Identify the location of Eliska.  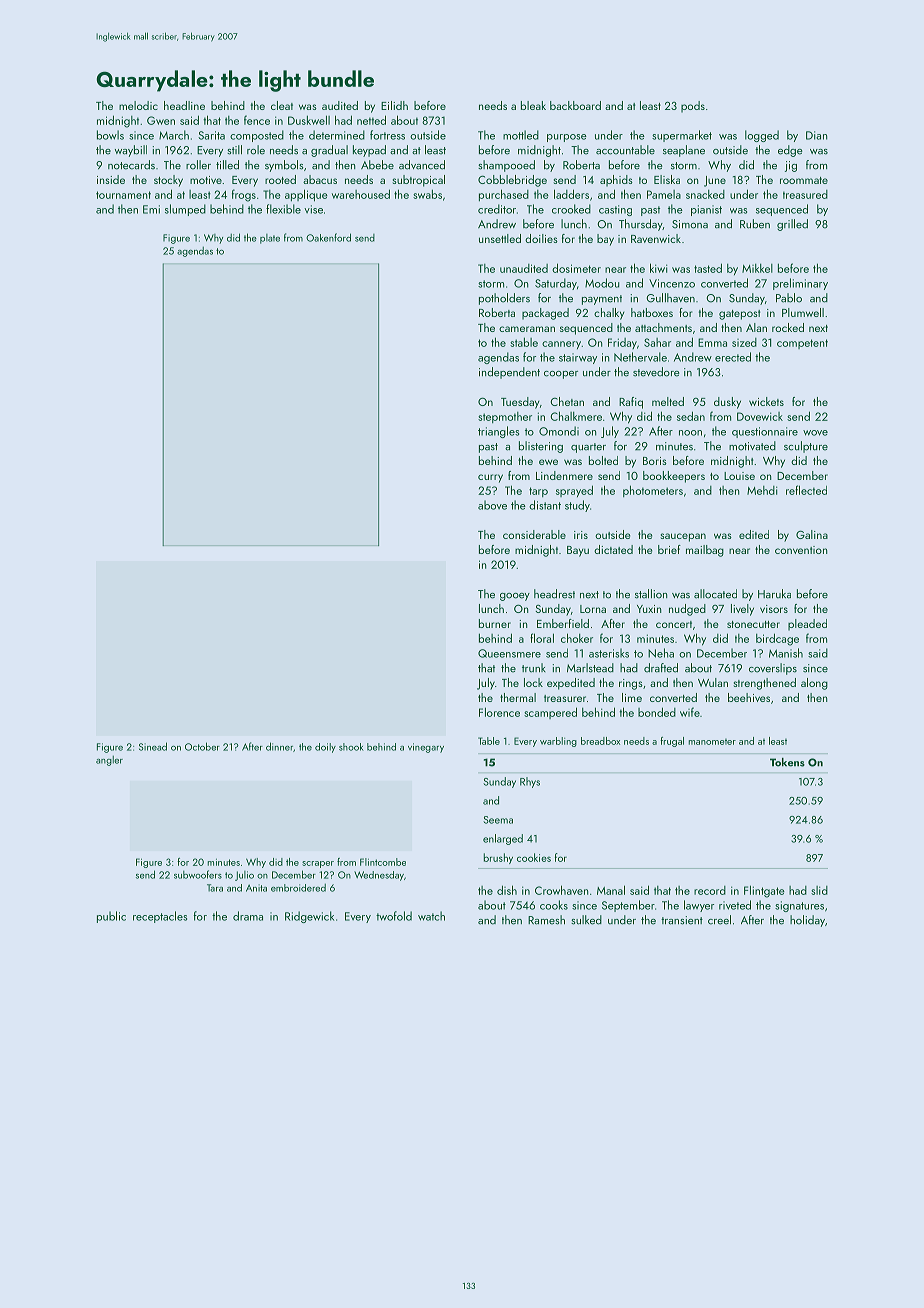
(667, 179).
